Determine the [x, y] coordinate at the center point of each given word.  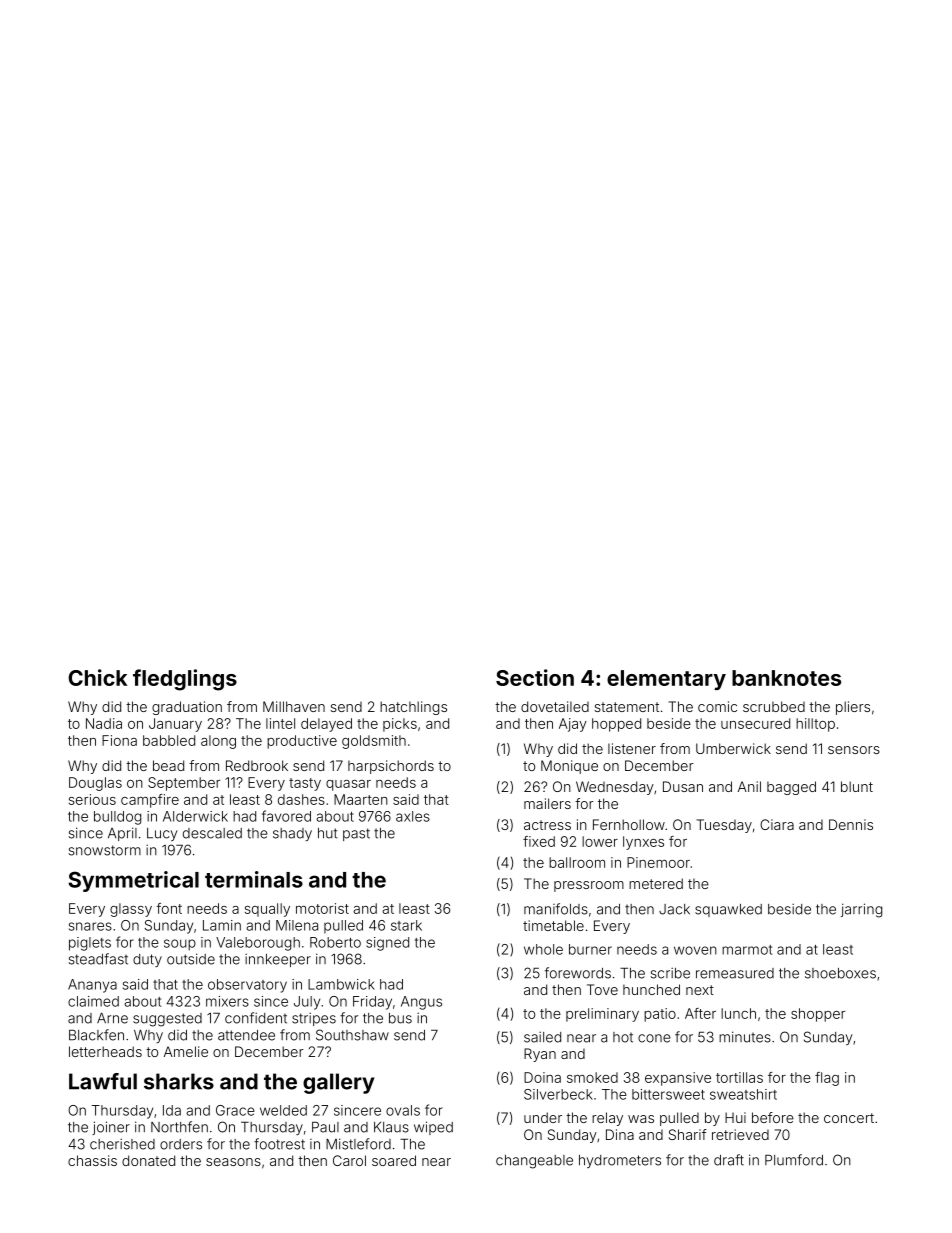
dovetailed [555, 706]
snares [90, 926]
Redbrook [257, 765]
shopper [818, 1015]
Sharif [688, 1134]
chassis [92, 1160]
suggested [167, 1020]
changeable [534, 1162]
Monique [569, 767]
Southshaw [352, 1035]
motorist [322, 908]
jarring [861, 910]
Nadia [104, 723]
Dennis [851, 824]
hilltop [815, 725]
